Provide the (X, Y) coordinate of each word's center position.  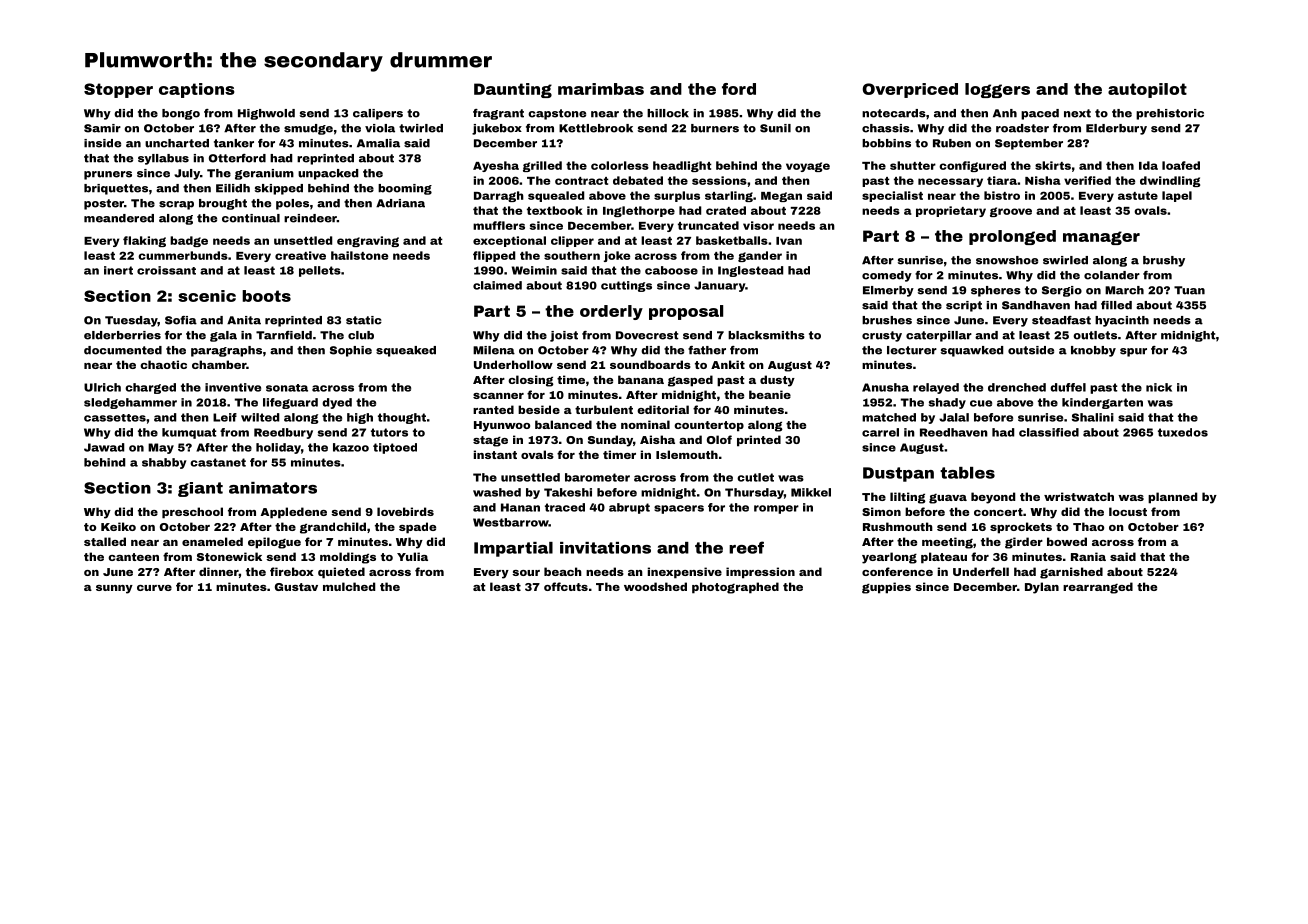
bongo (181, 114)
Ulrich (102, 387)
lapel (1177, 196)
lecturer (912, 350)
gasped (690, 381)
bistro (1002, 195)
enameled (212, 541)
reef (746, 547)
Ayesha (496, 166)
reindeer (310, 218)
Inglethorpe (639, 211)
